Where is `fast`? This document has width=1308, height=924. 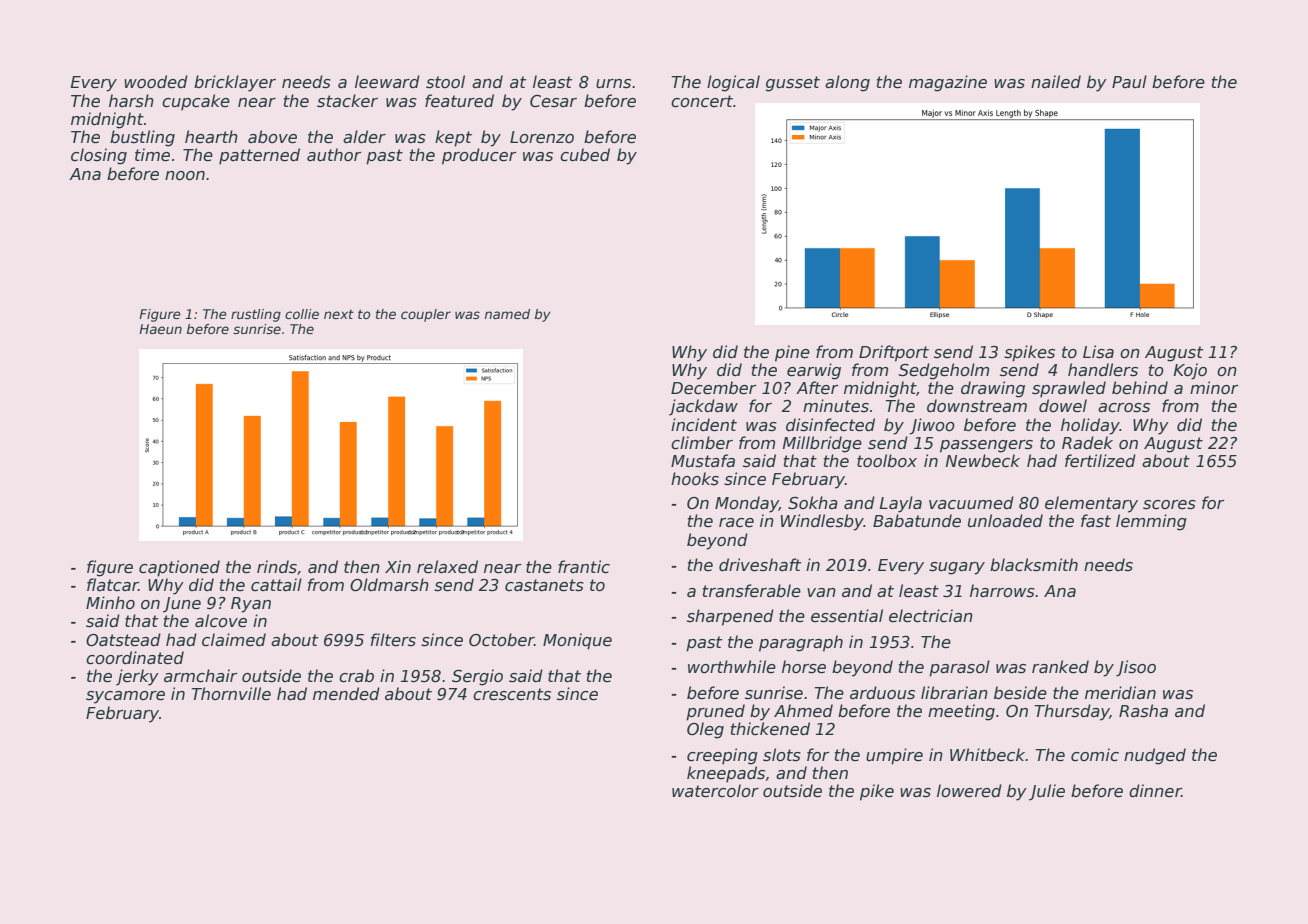
fast is located at coordinates (1096, 520).
